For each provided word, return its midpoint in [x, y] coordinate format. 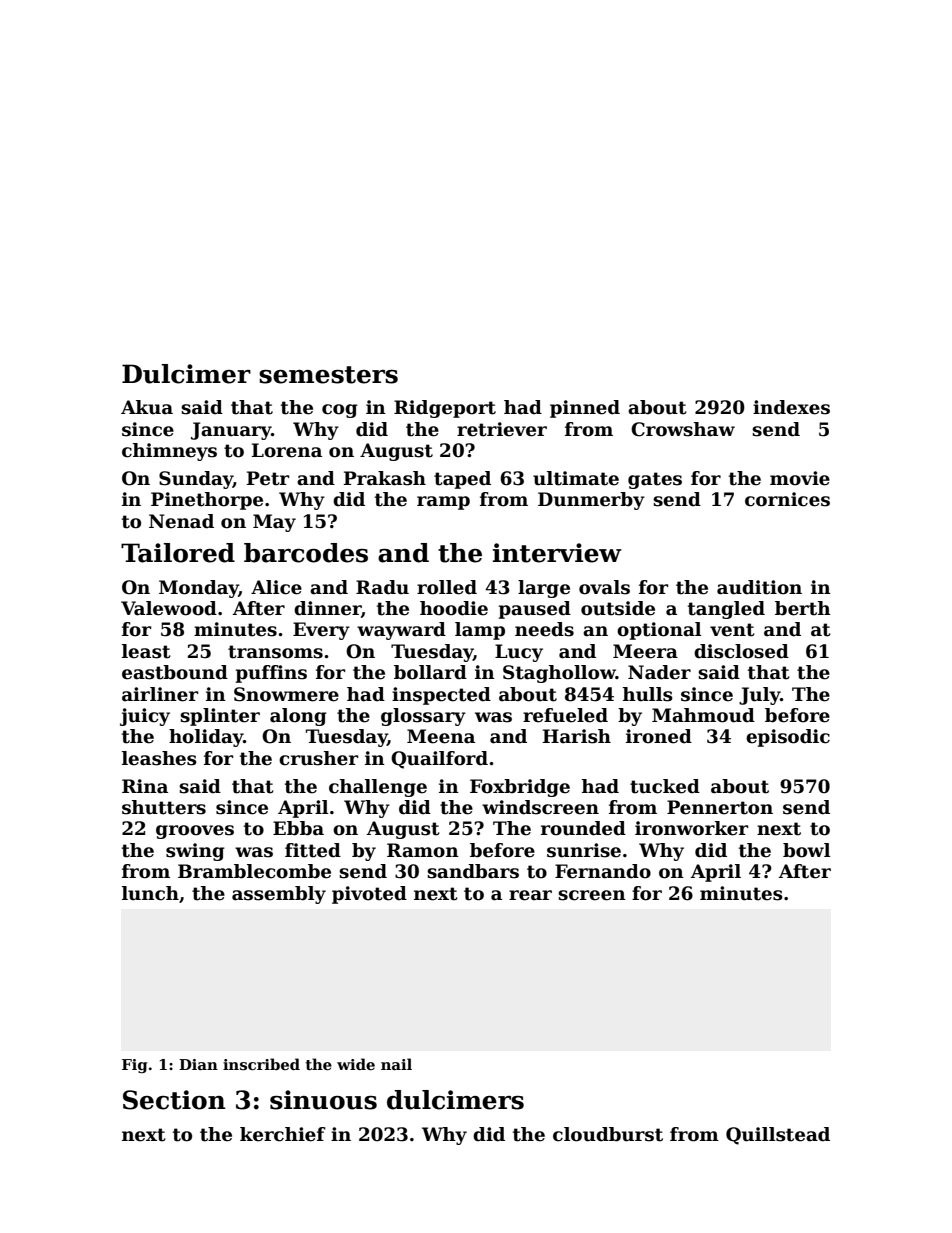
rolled [447, 587]
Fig [135, 1066]
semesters [328, 375]
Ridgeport [445, 409]
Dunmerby [591, 501]
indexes [791, 407]
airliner [160, 694]
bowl [807, 850]
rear [530, 895]
